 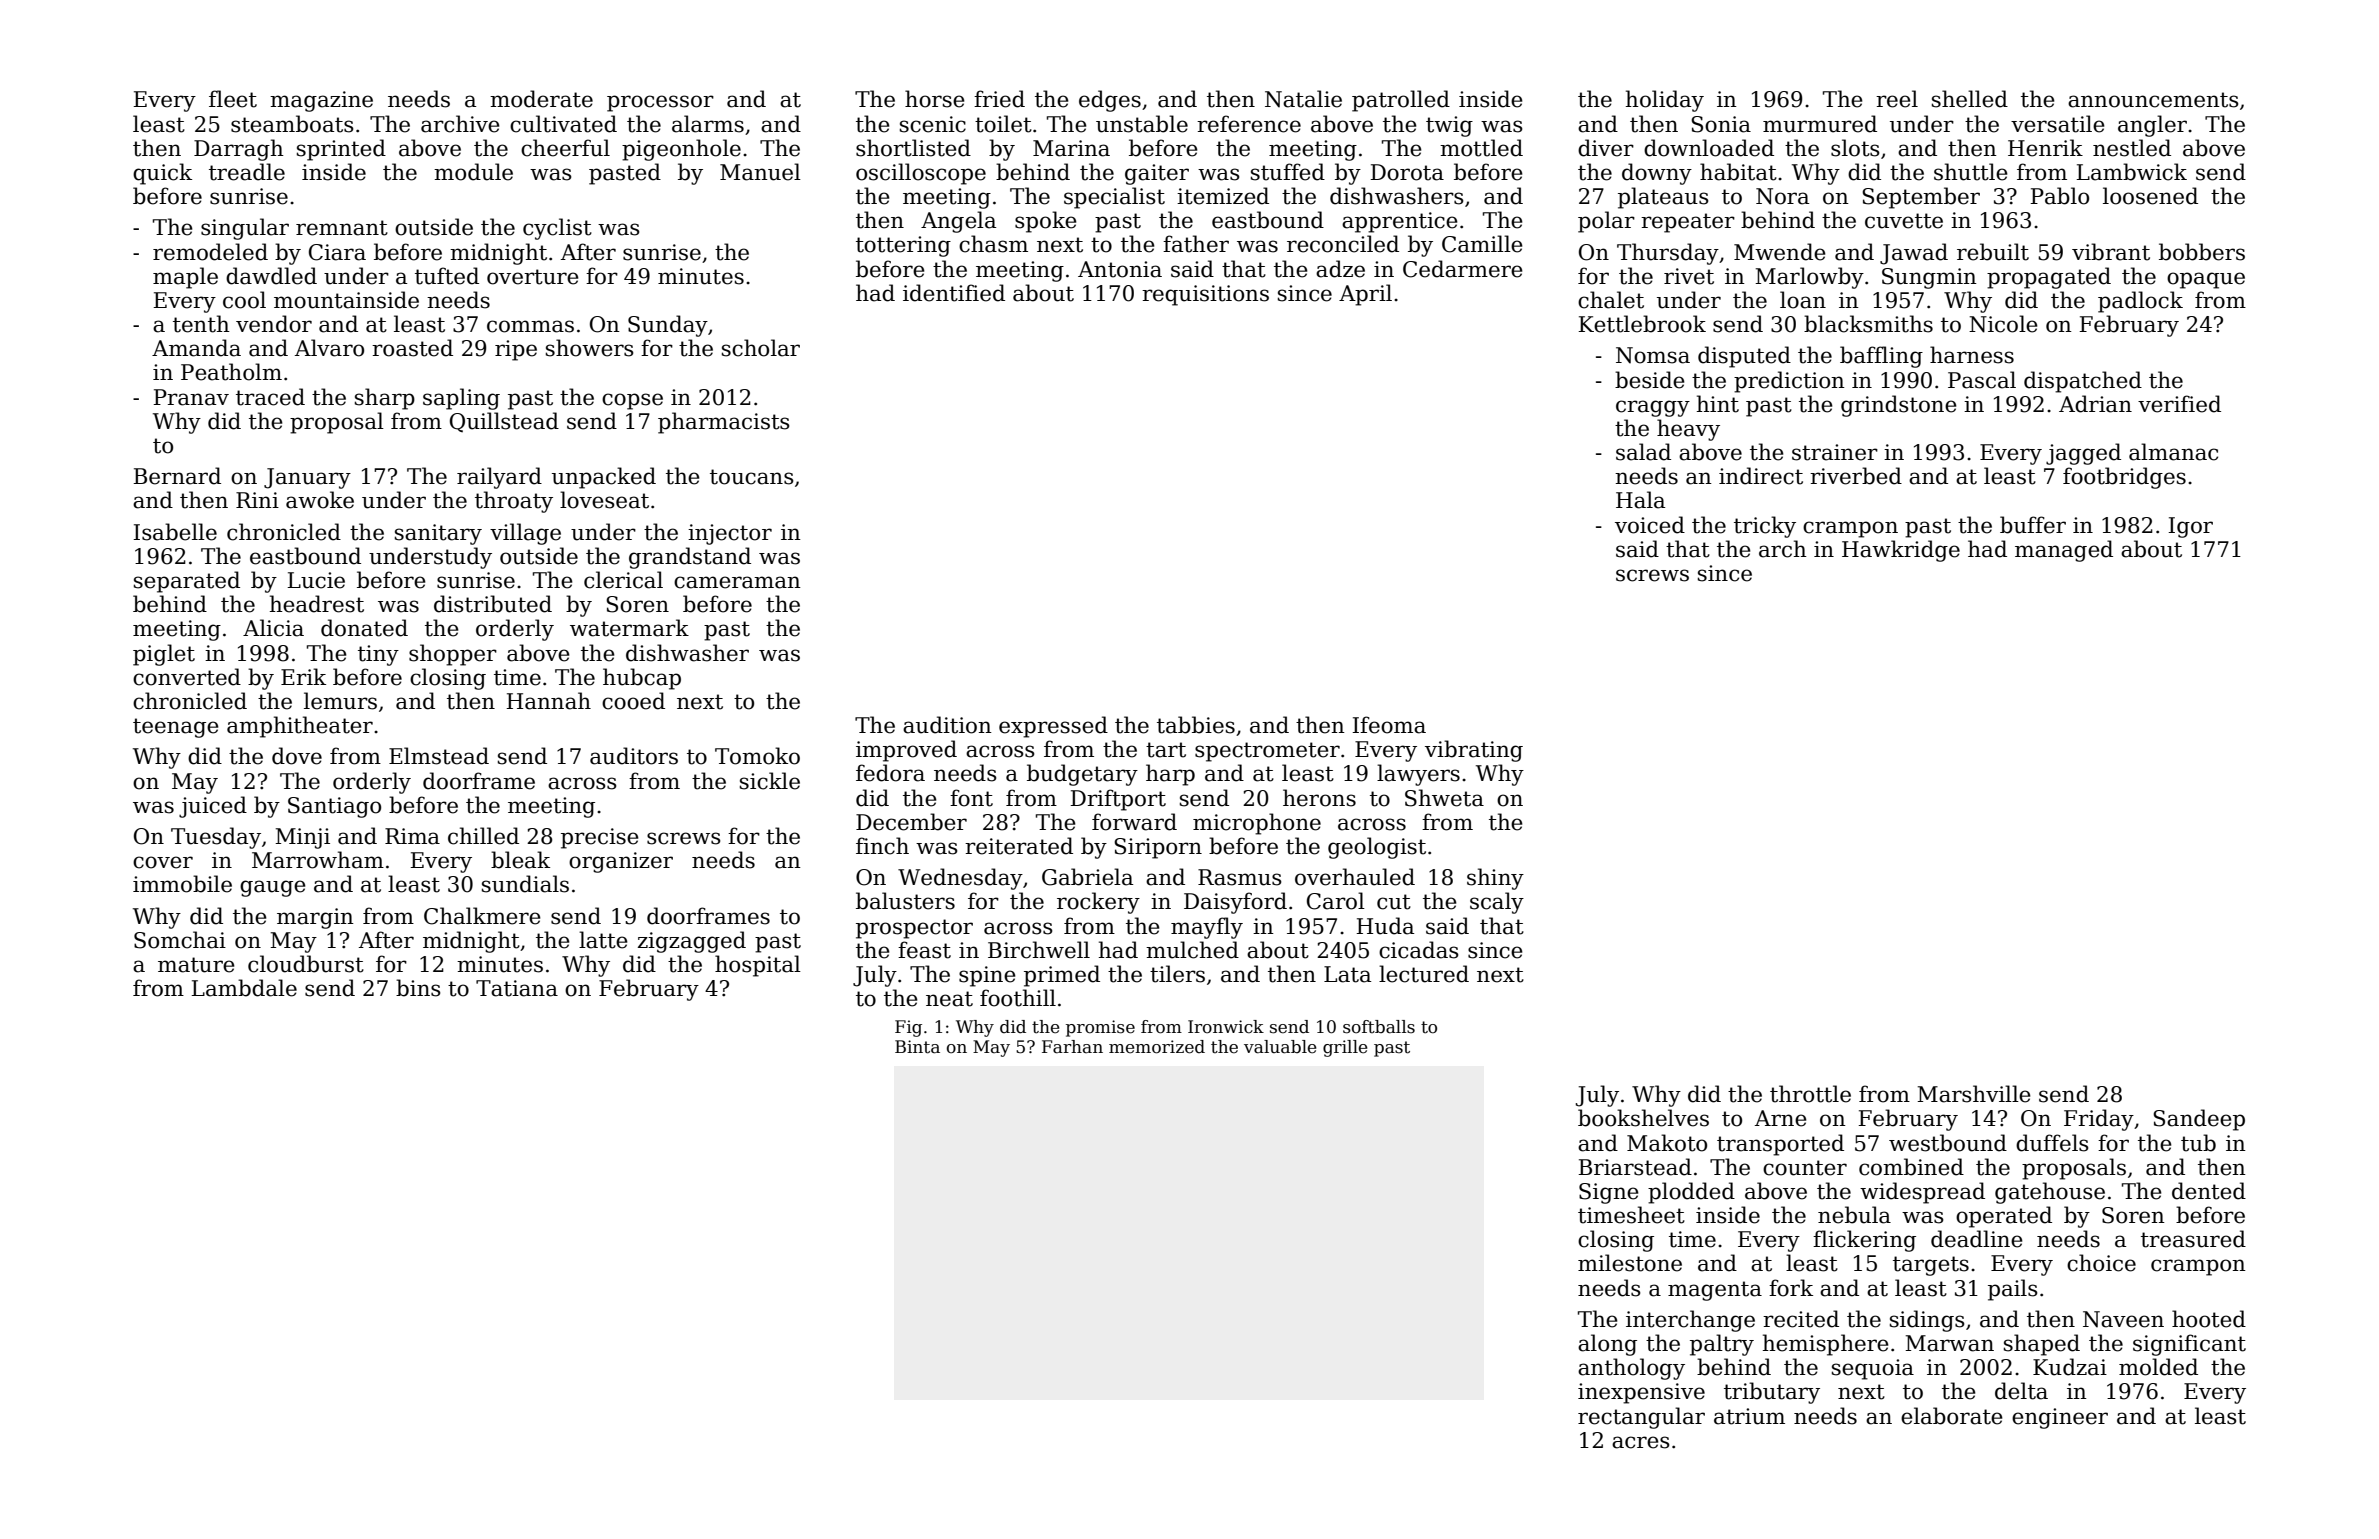 I want to click on Hannah, so click(x=548, y=701).
